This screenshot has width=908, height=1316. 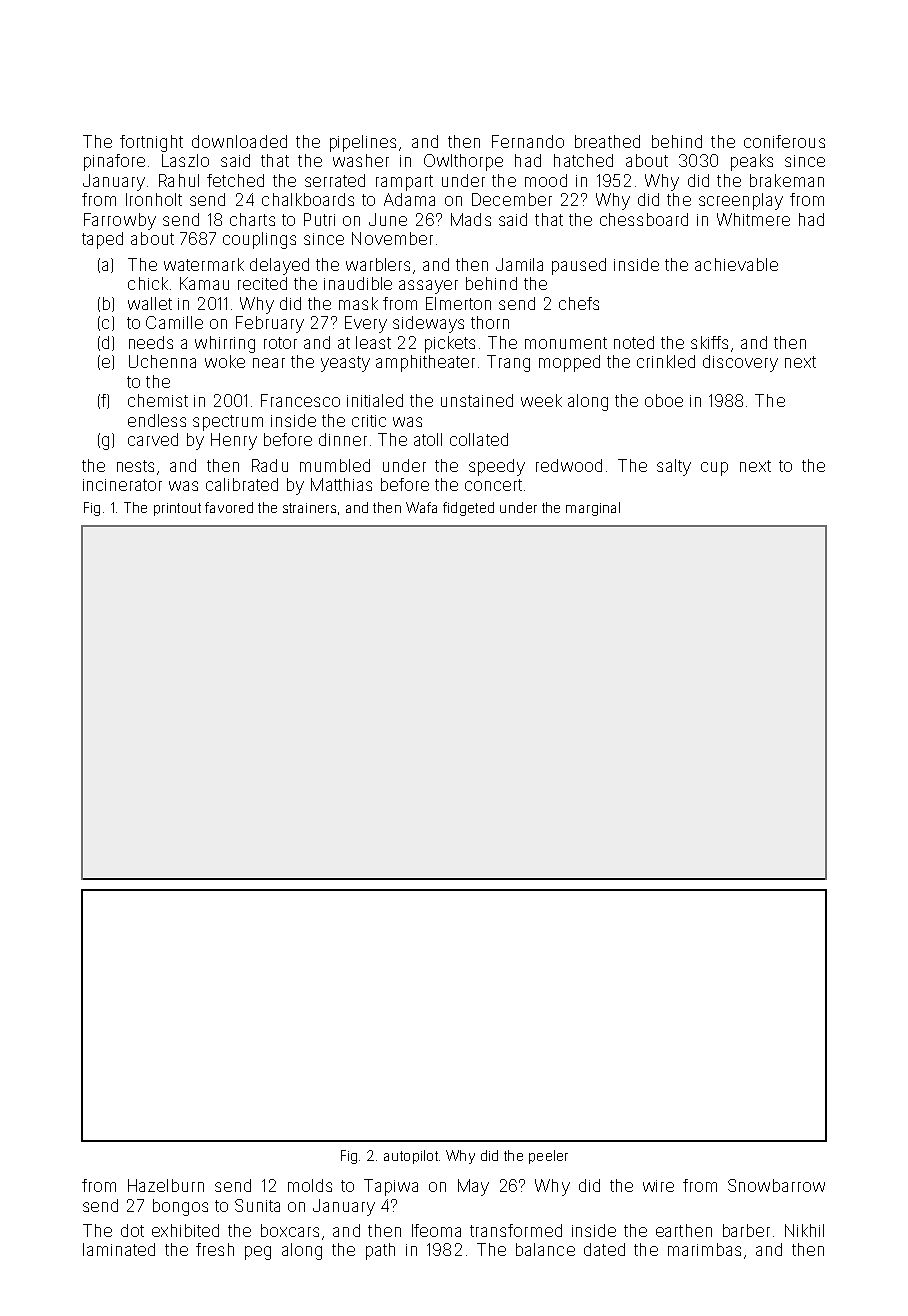 I want to click on achievable, so click(x=736, y=264).
